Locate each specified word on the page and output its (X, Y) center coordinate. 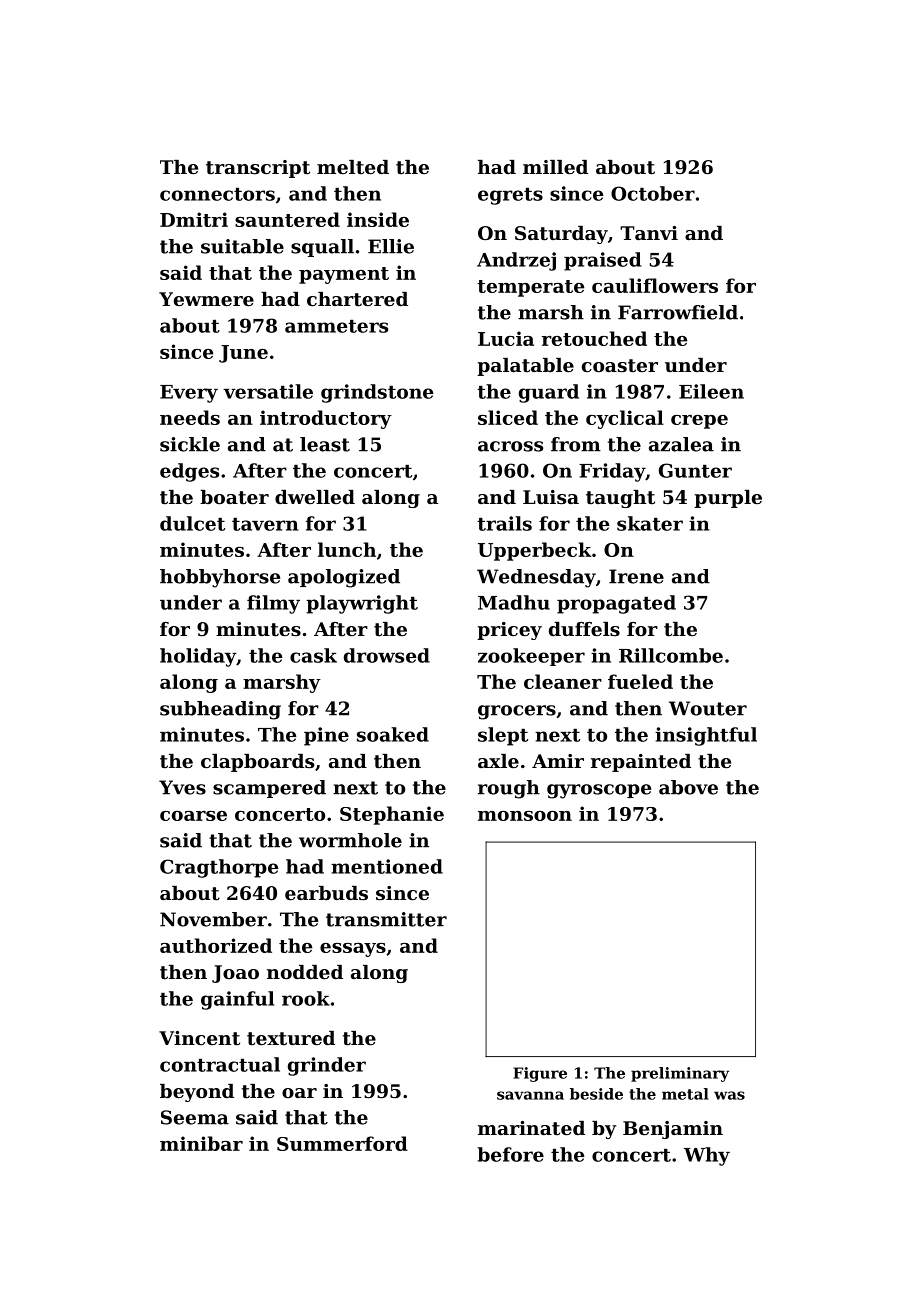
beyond (197, 1093)
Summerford (342, 1143)
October (653, 193)
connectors (217, 194)
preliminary (680, 1074)
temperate (530, 288)
